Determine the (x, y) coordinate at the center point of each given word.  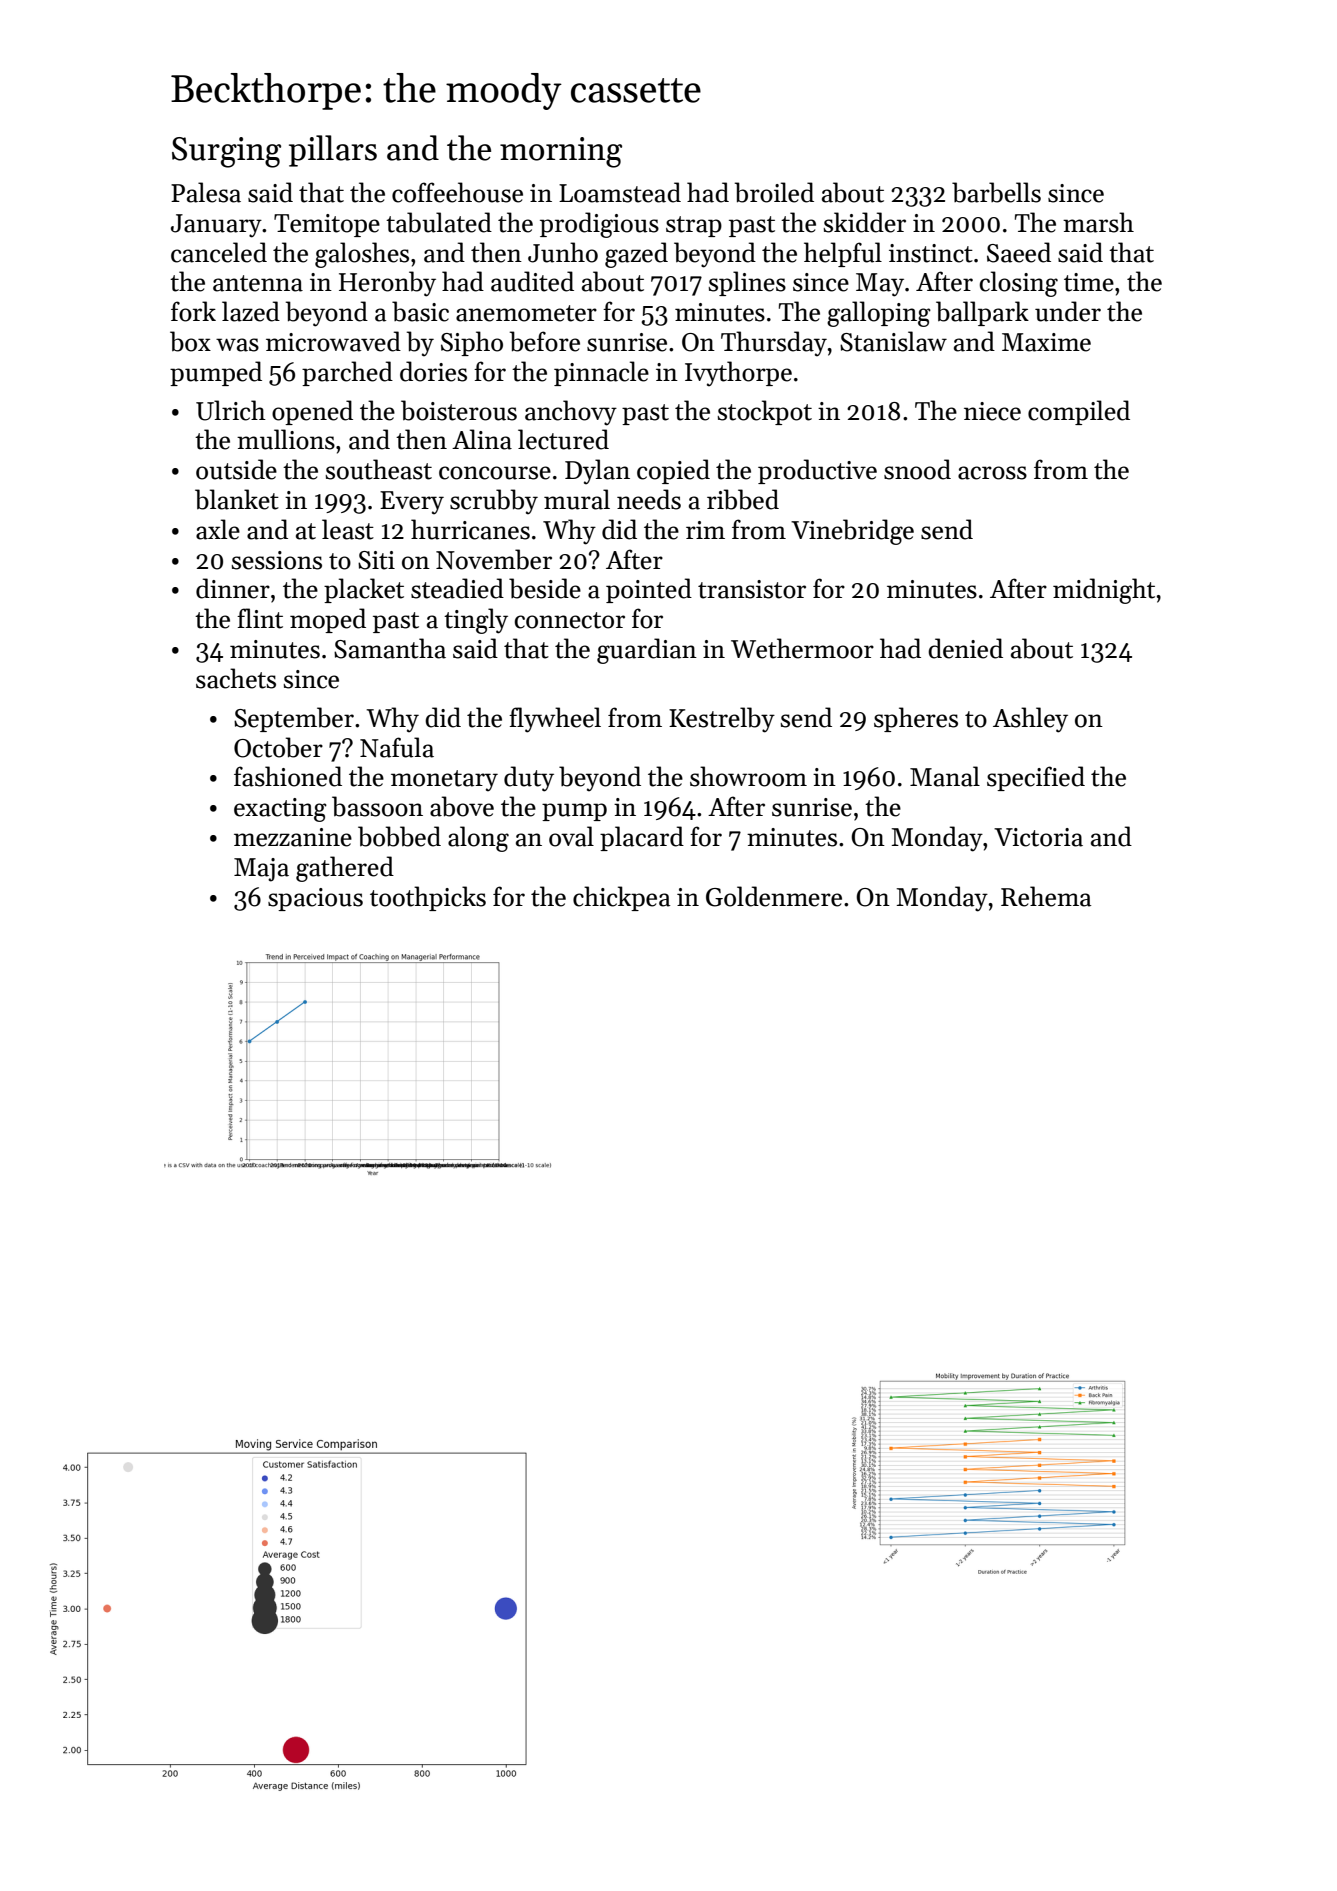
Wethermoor (802, 648)
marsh (1098, 222)
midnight (1104, 591)
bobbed (399, 836)
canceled (219, 252)
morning (561, 152)
